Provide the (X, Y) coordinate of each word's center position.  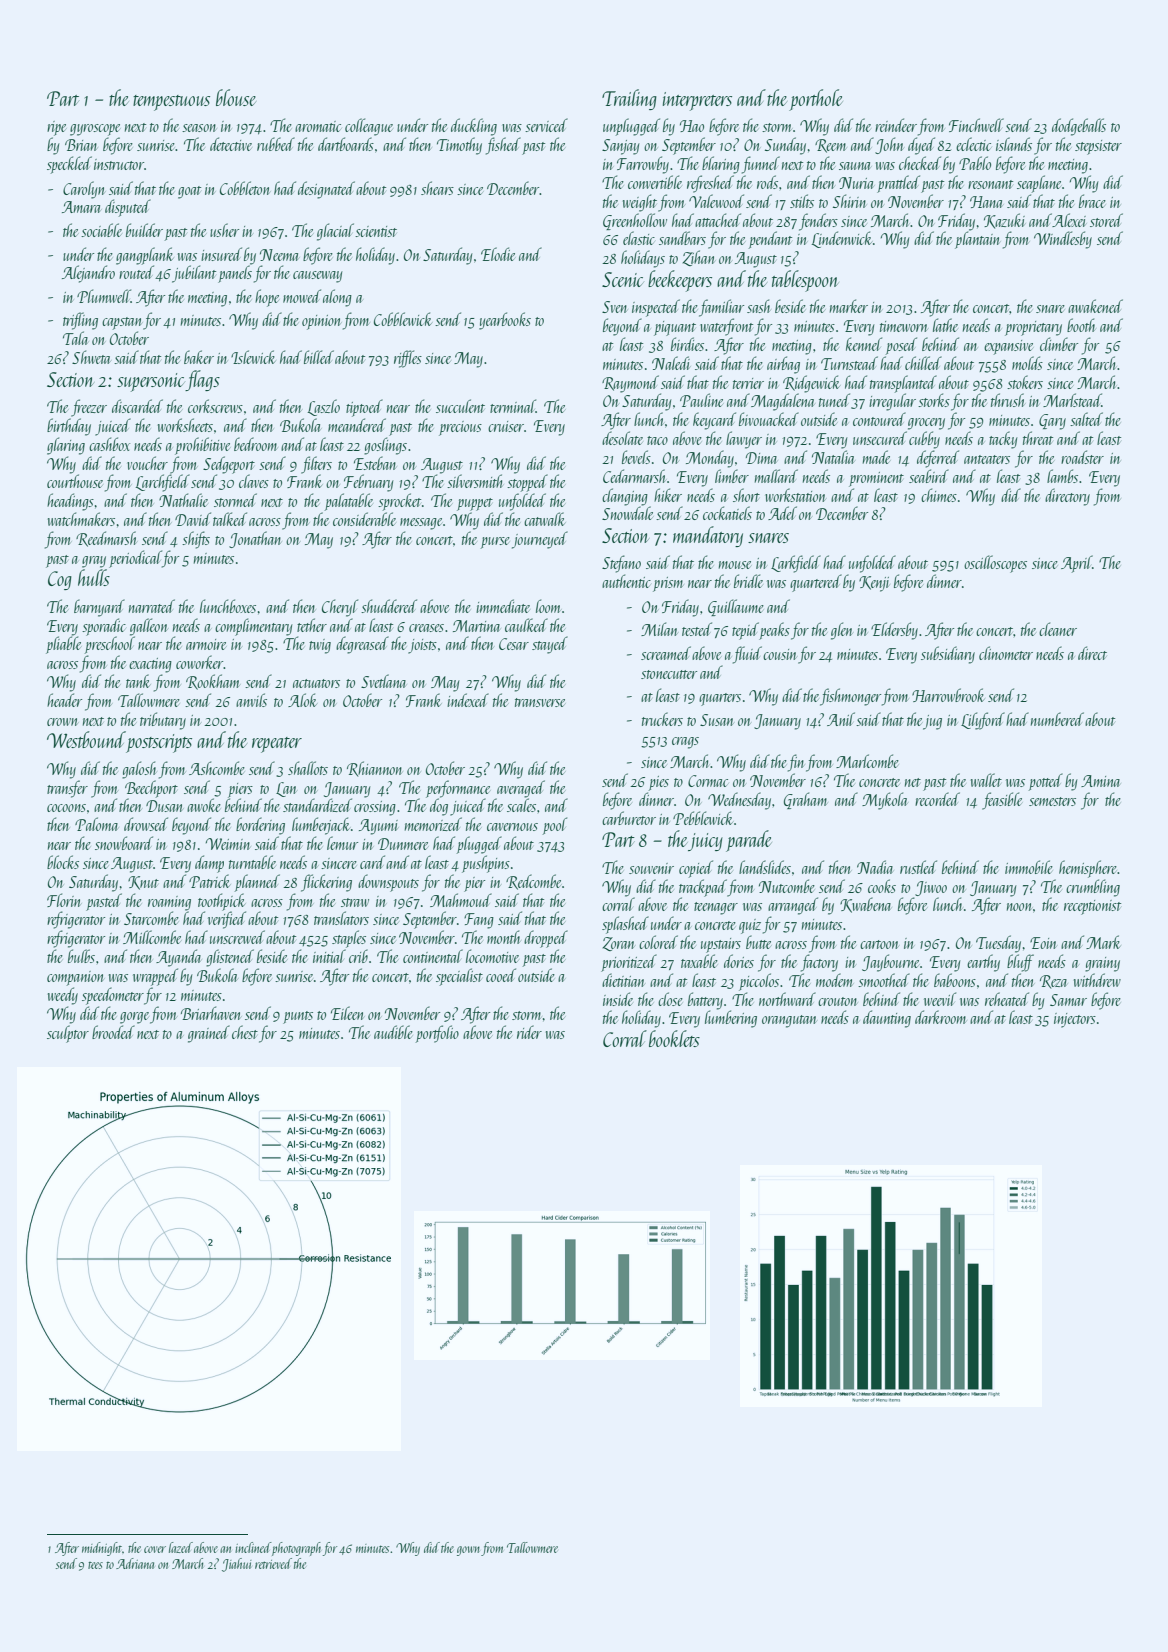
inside (618, 999)
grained (209, 1034)
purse (495, 543)
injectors (1075, 1020)
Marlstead (1072, 400)
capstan (122, 323)
